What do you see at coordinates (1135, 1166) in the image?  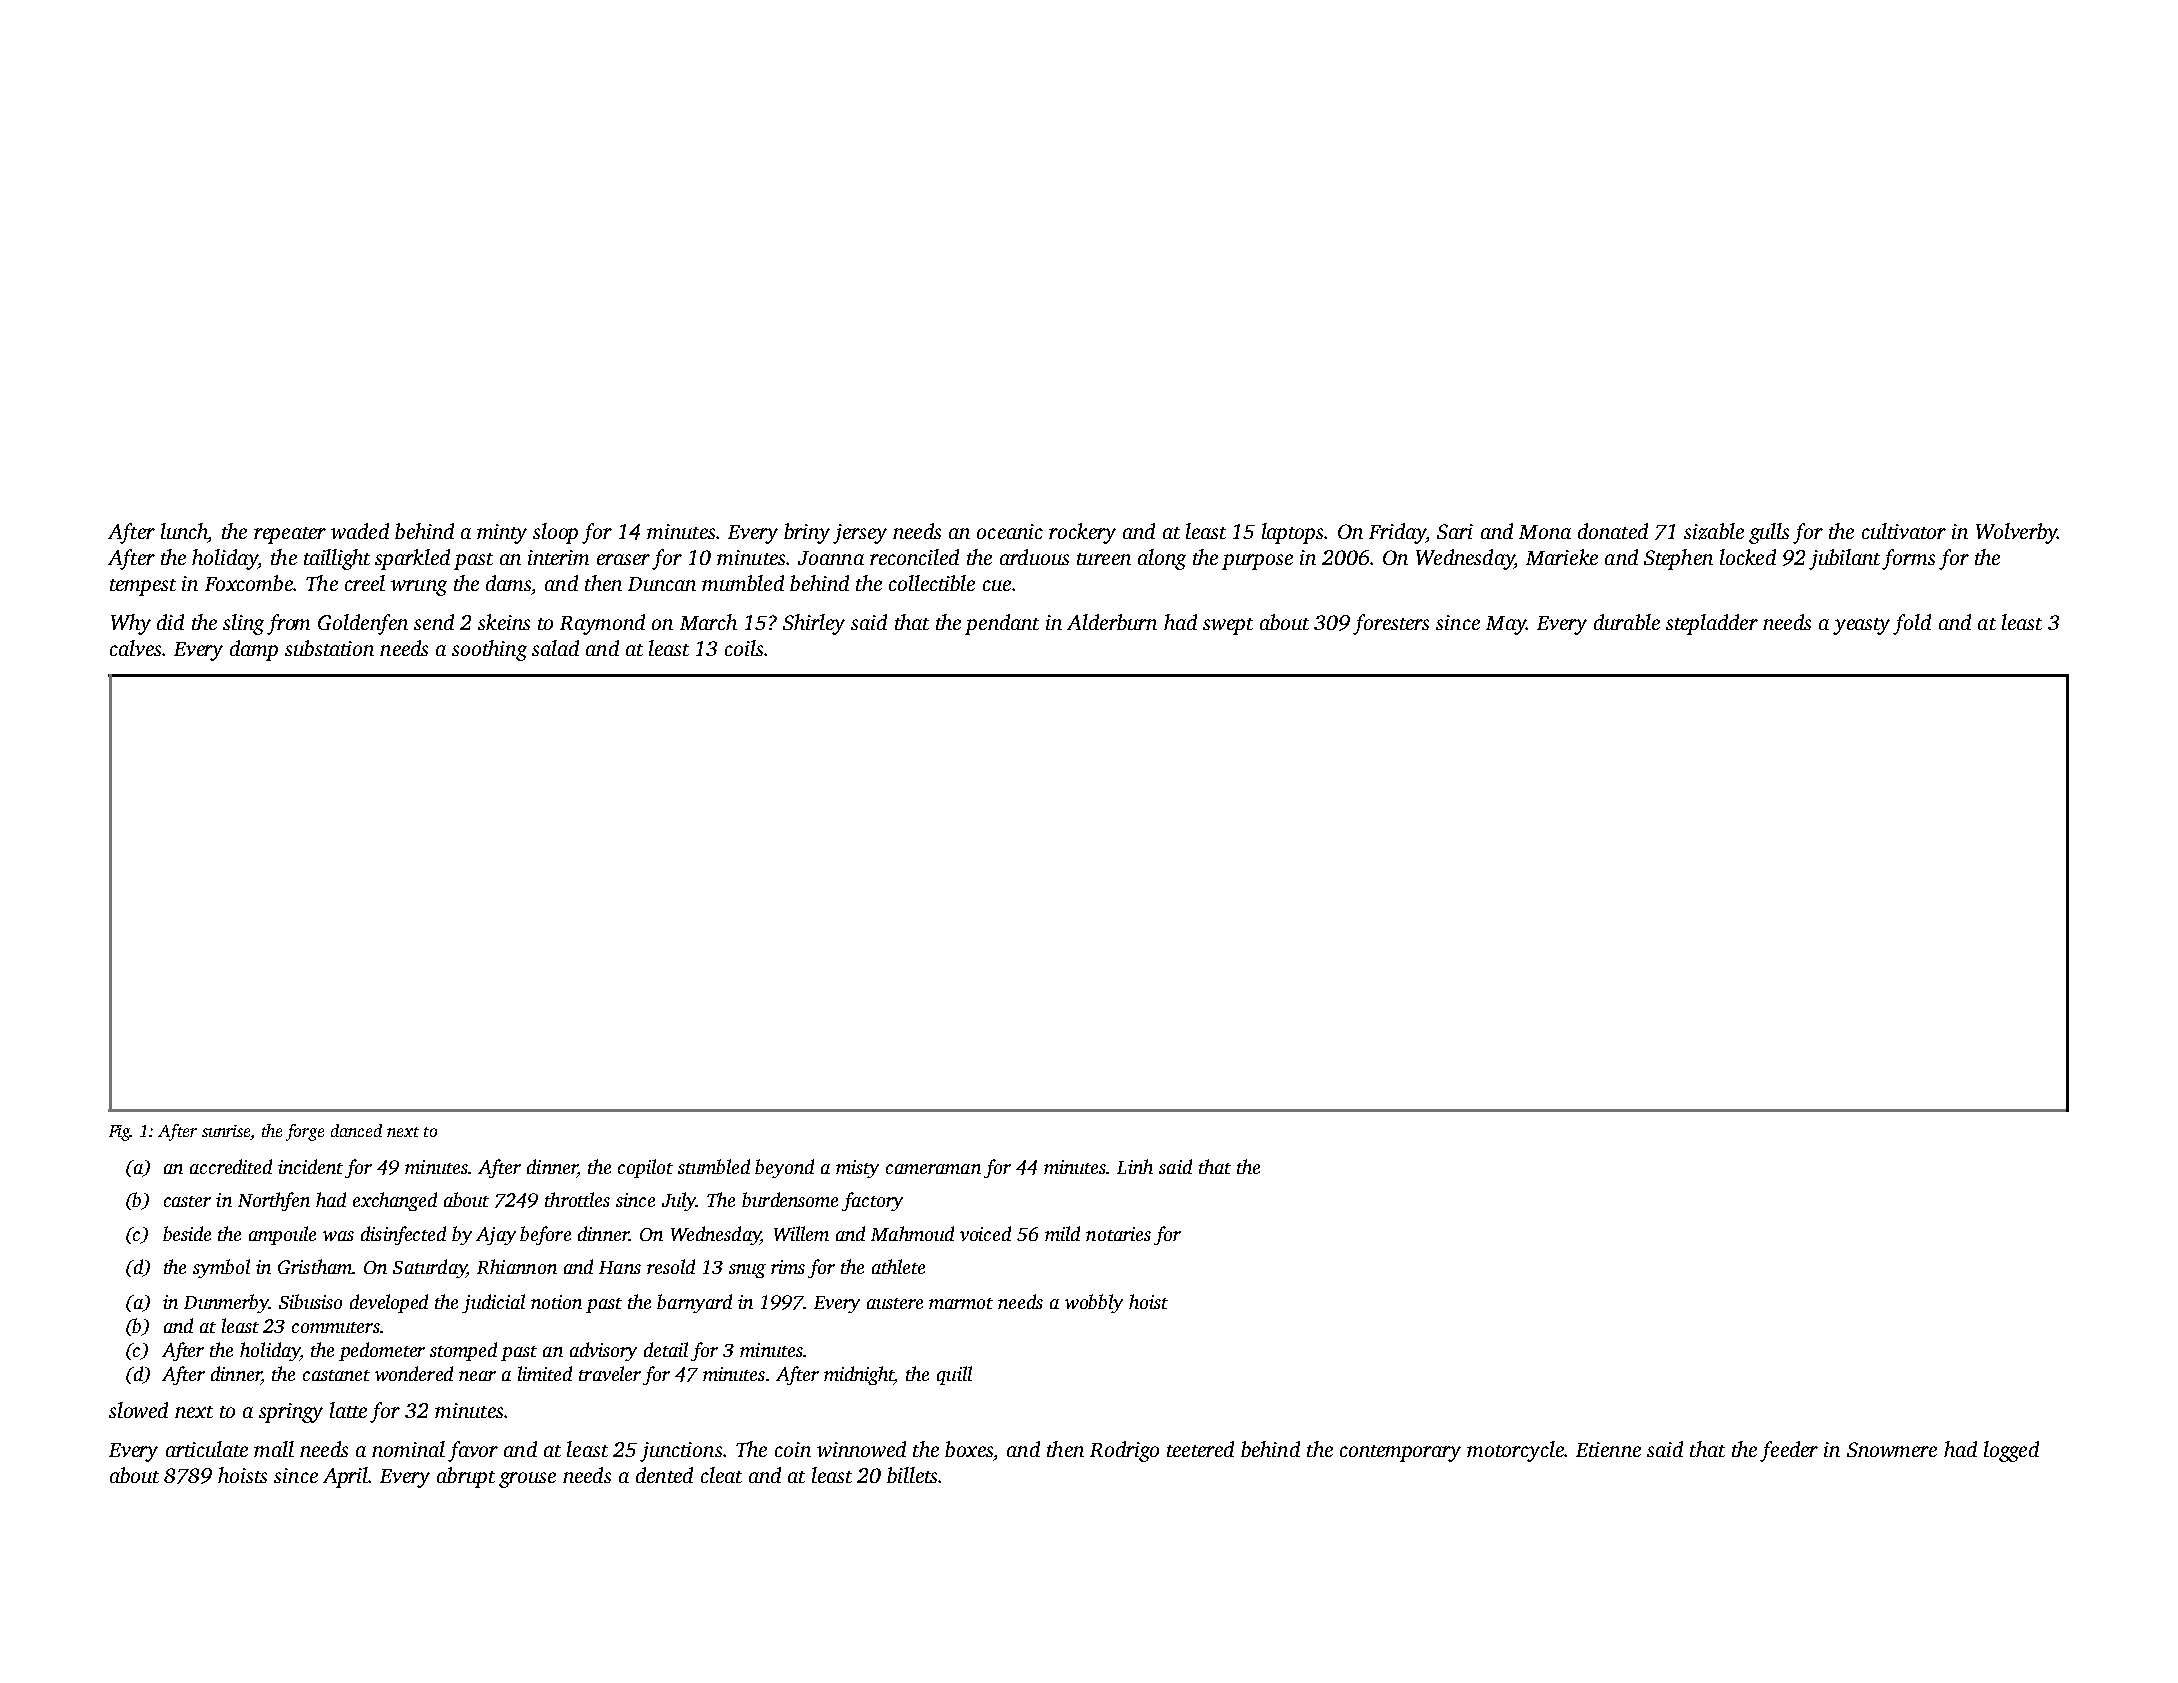 I see `Linh` at bounding box center [1135, 1166].
